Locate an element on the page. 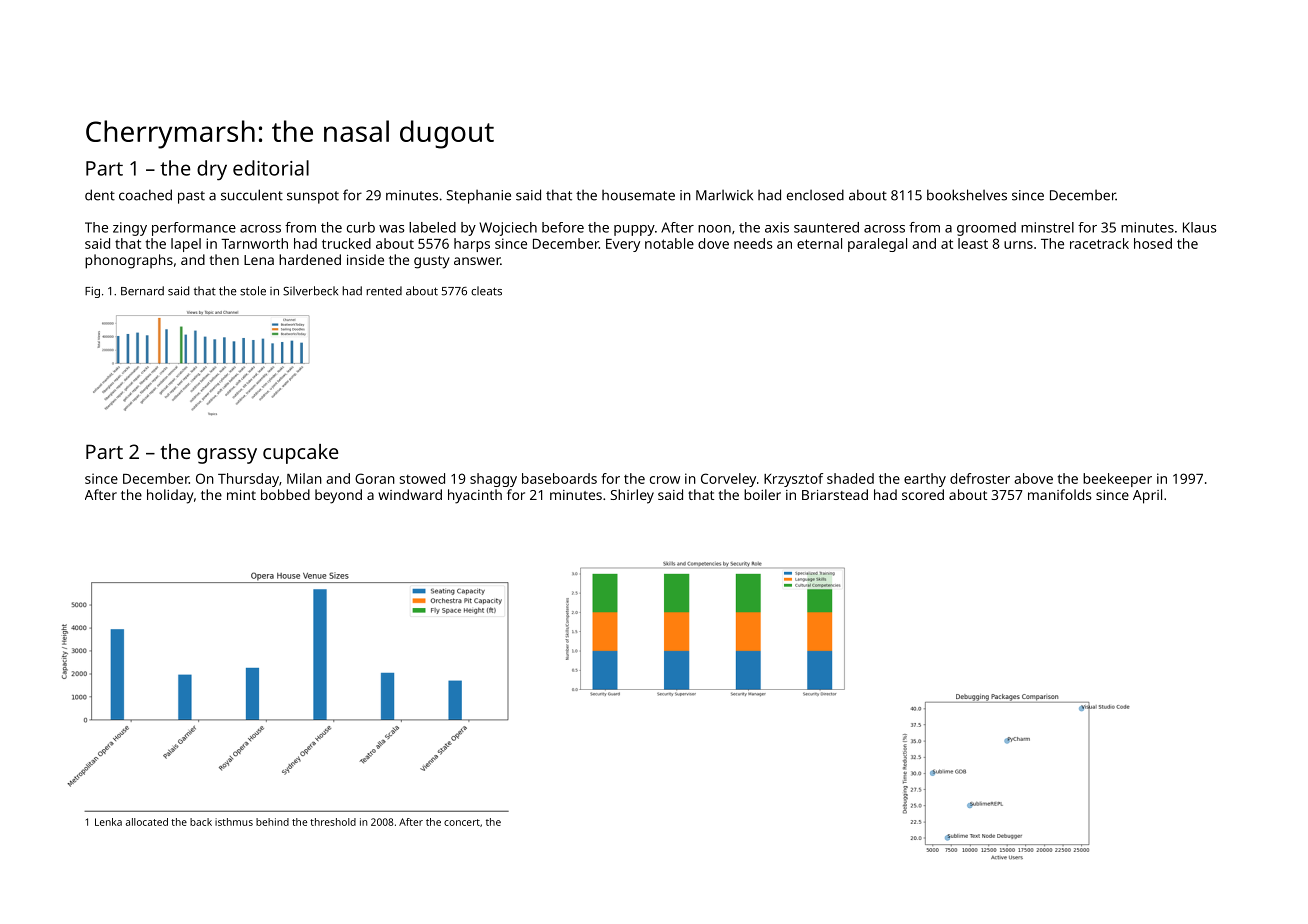  performance is located at coordinates (194, 229).
